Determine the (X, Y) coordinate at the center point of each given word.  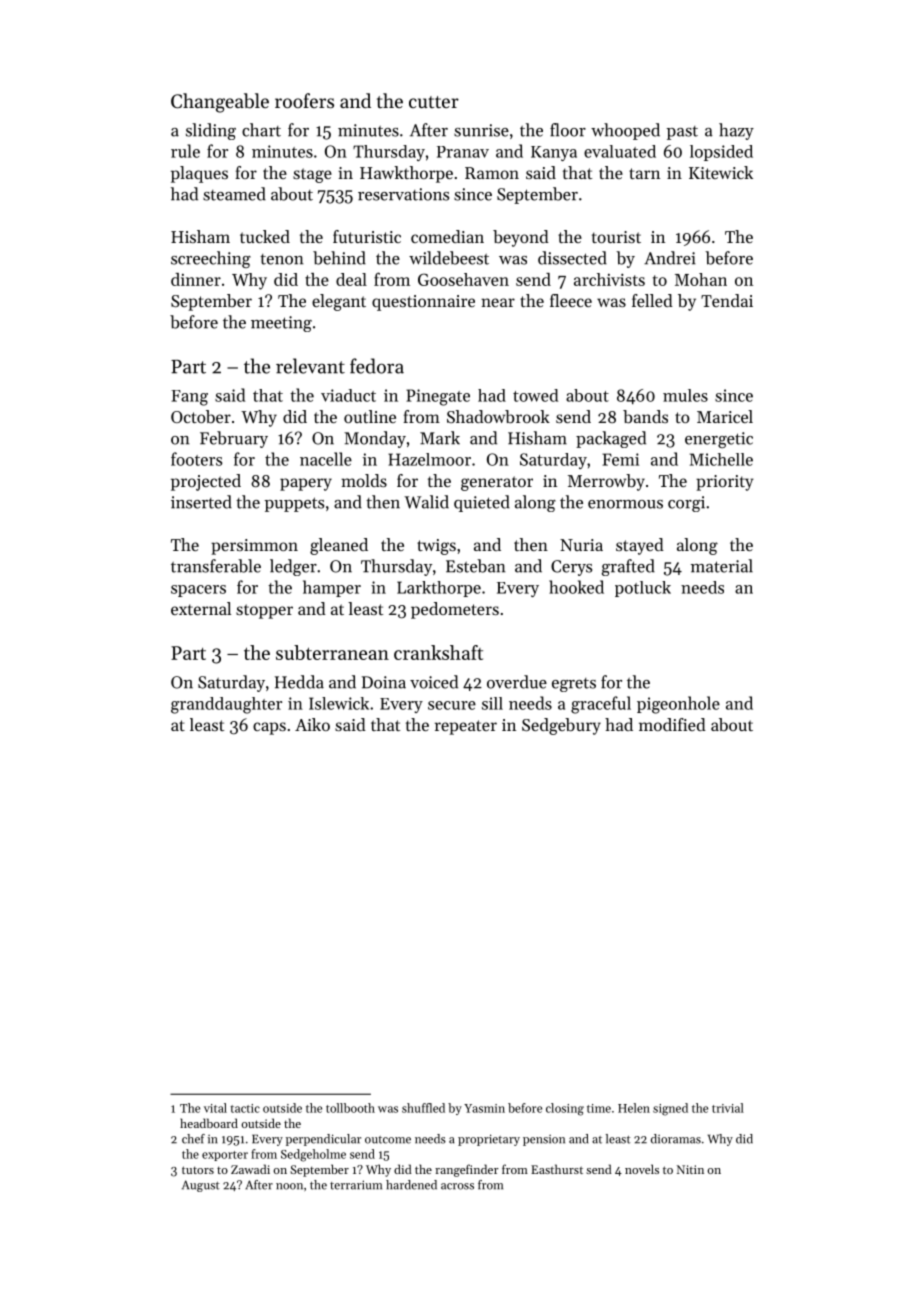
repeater (466, 727)
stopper (264, 611)
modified (672, 724)
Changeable (220, 103)
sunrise (481, 130)
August (201, 1186)
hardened (411, 1185)
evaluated (620, 151)
